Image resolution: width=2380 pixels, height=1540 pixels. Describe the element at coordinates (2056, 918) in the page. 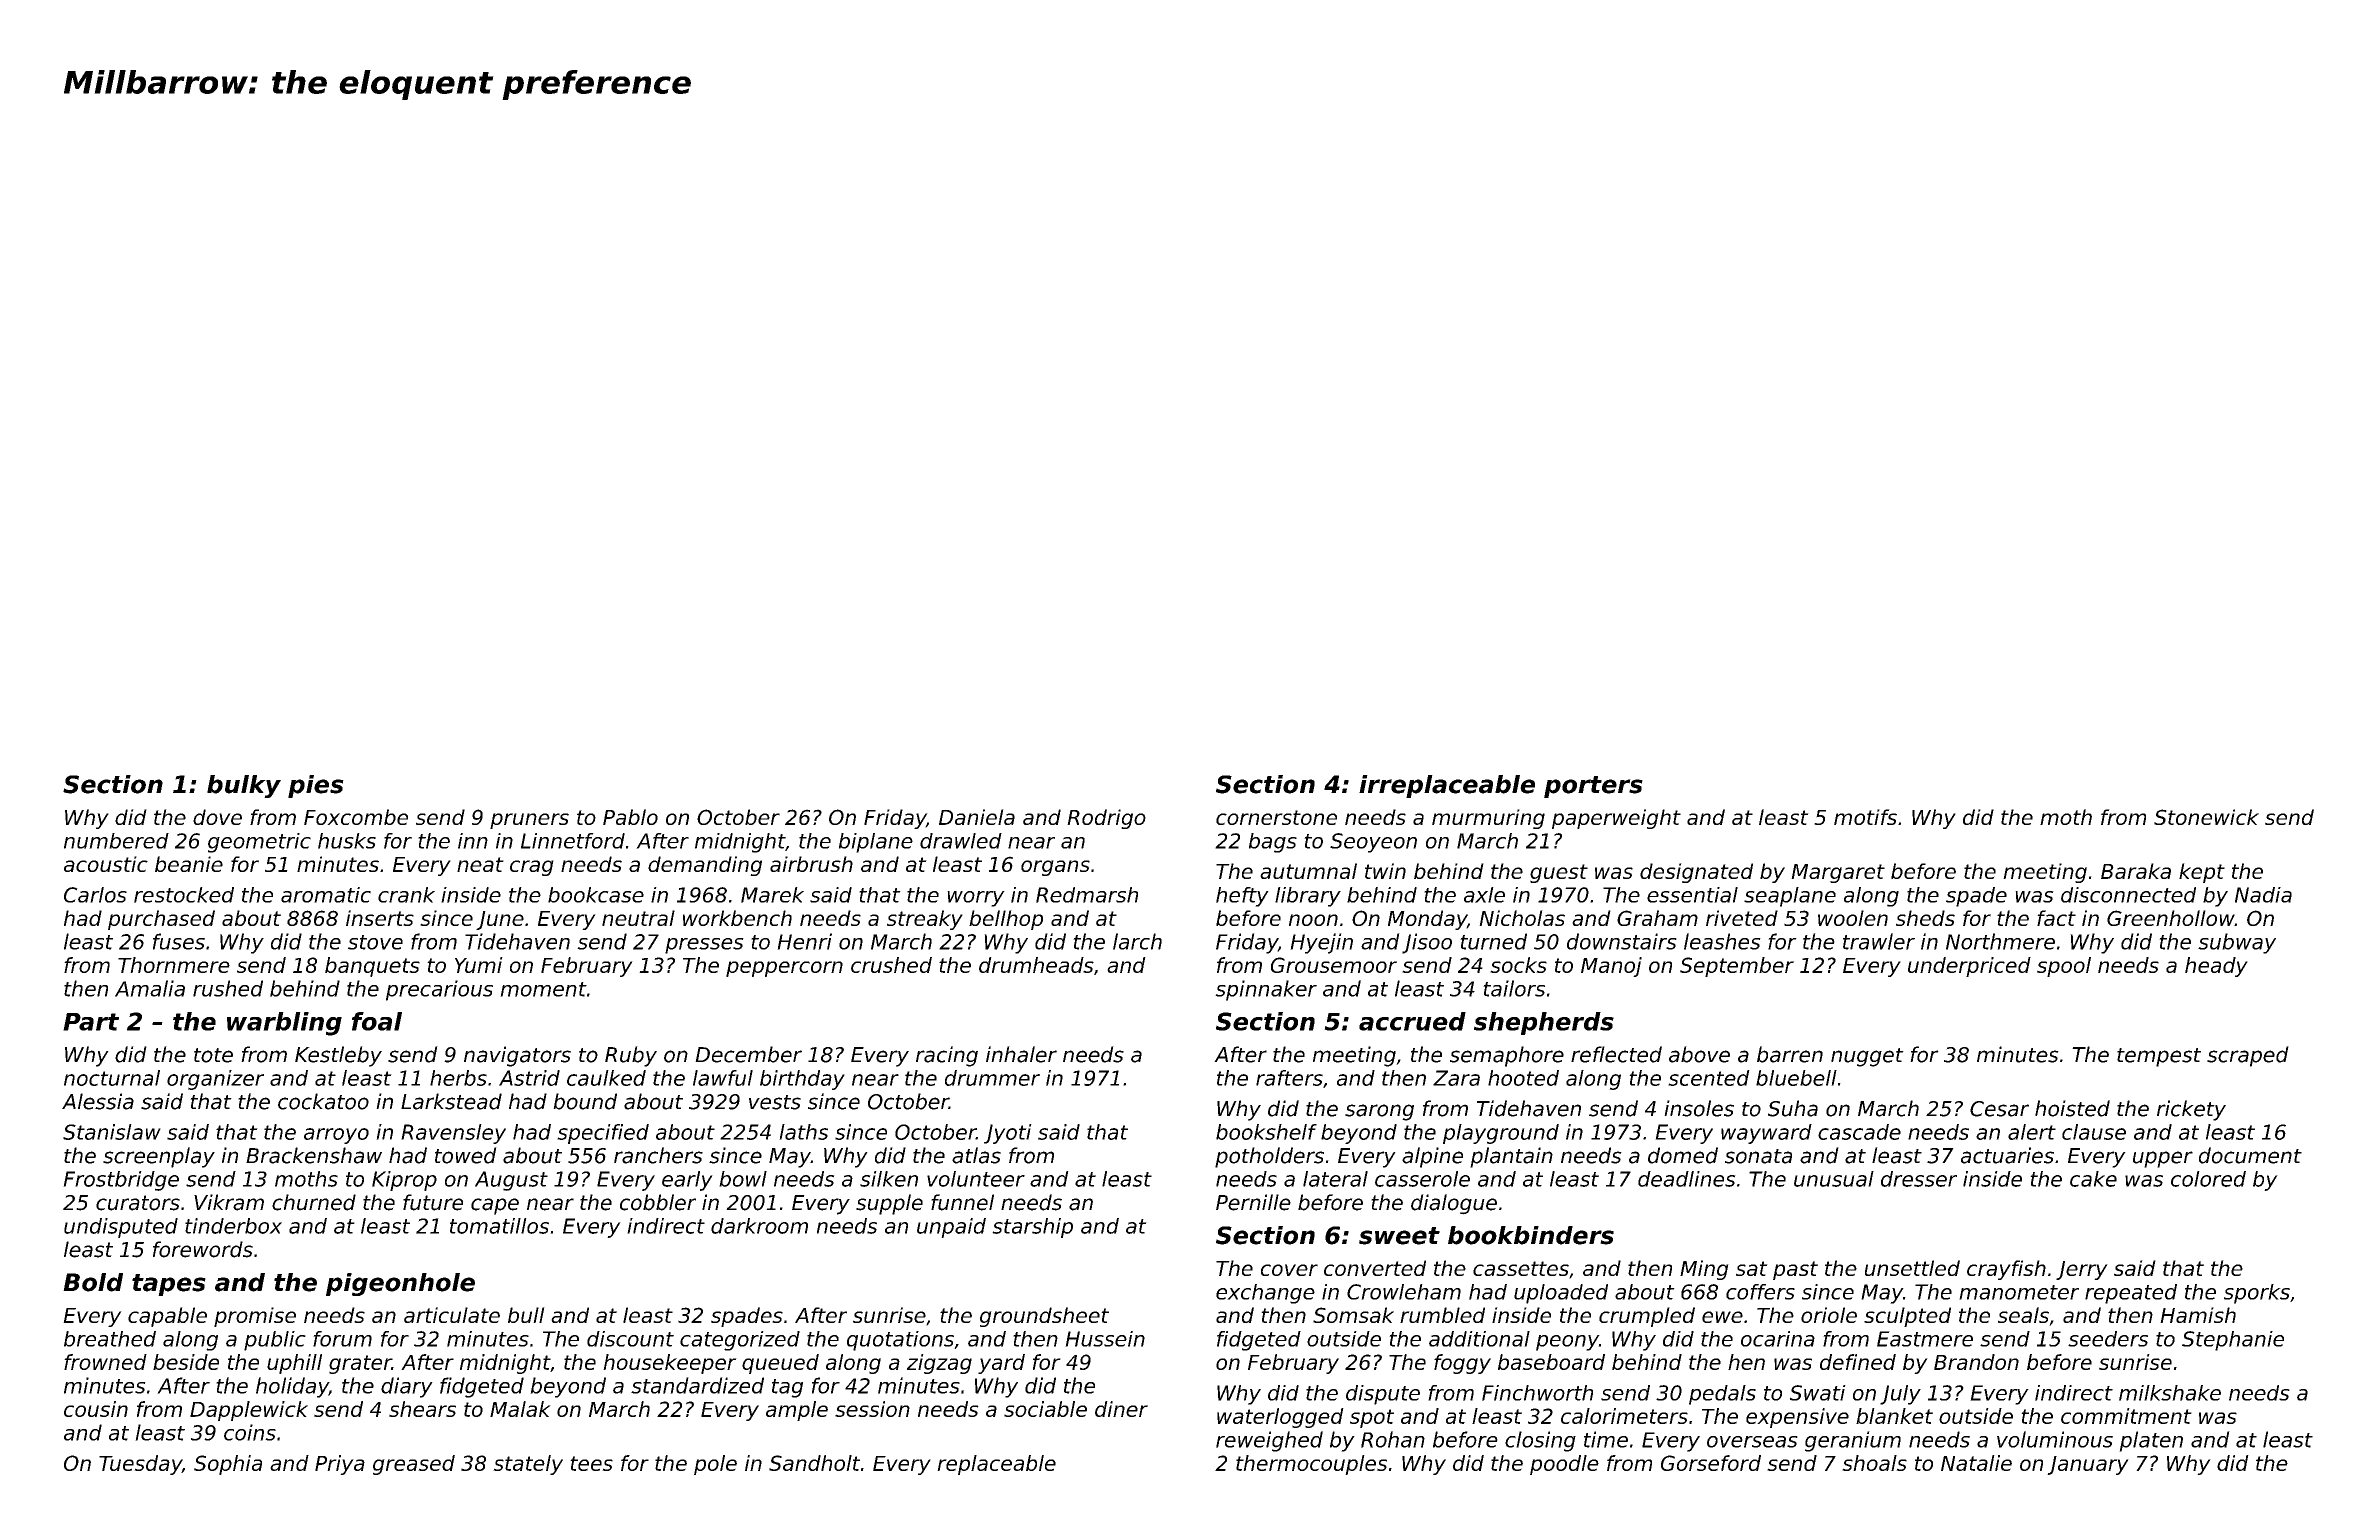

I see `fact` at that location.
